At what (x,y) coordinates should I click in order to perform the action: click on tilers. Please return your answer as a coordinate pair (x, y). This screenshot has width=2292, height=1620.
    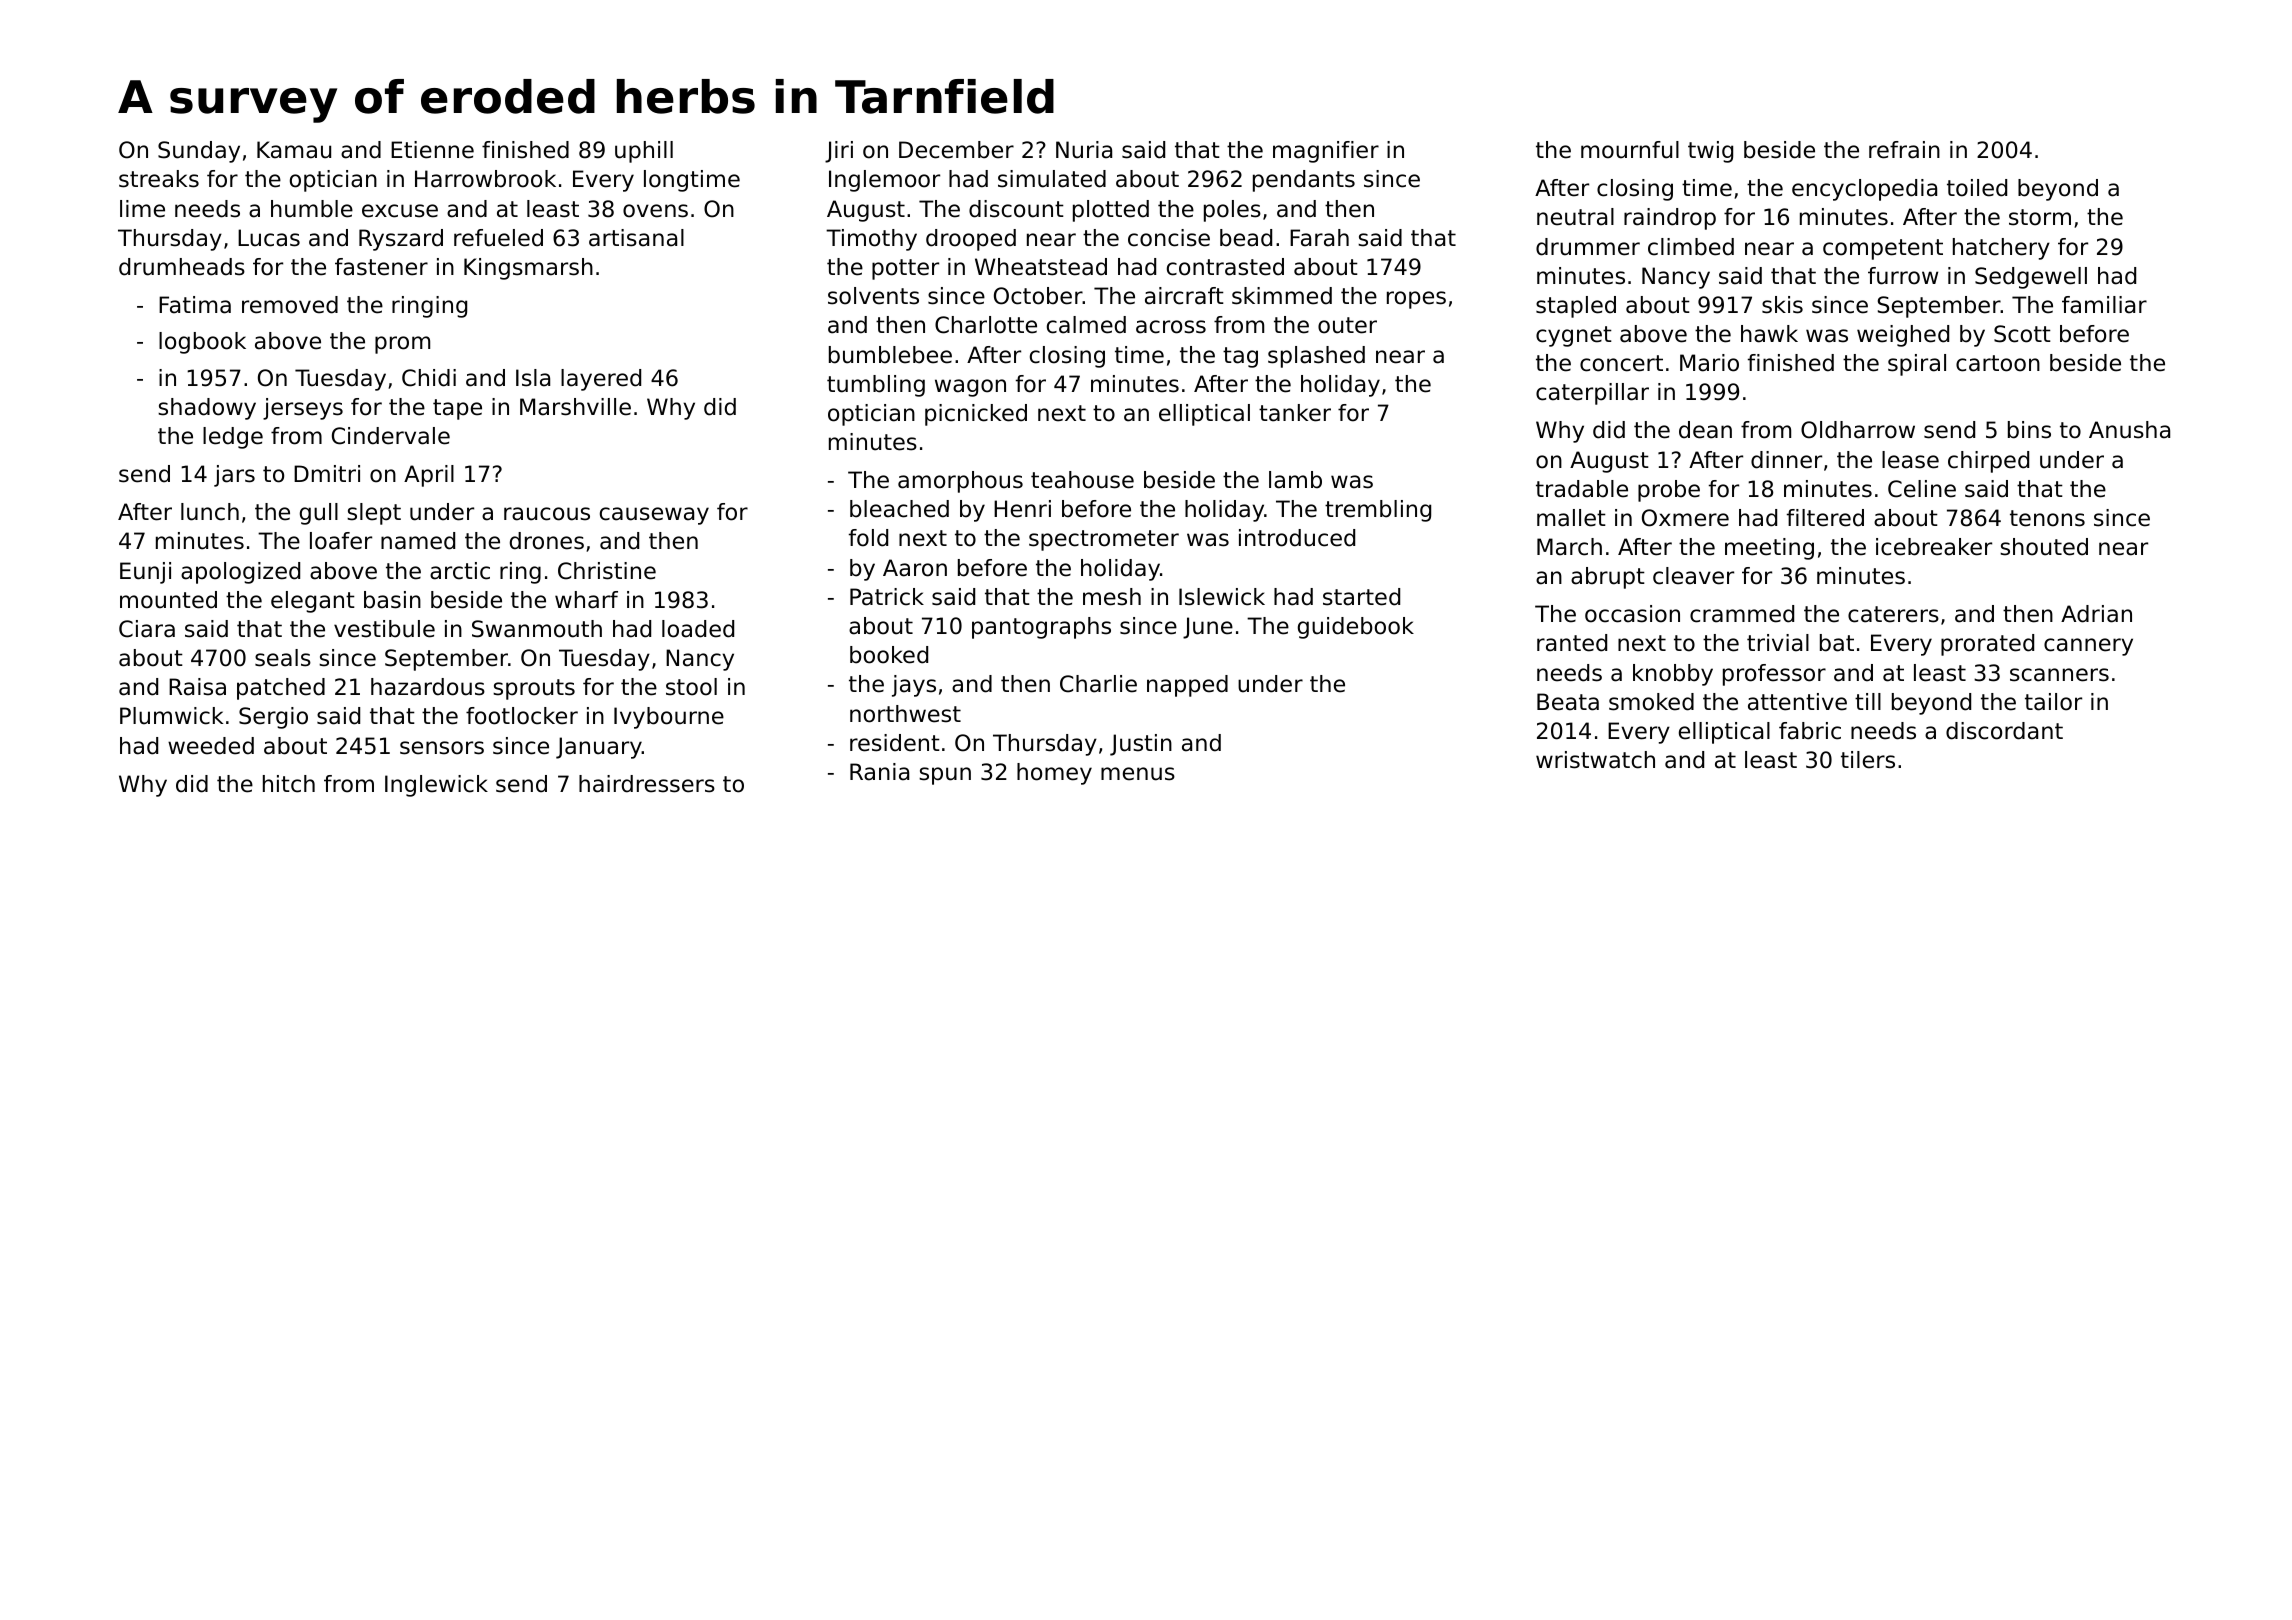
    Looking at the image, I should click on (1868, 760).
